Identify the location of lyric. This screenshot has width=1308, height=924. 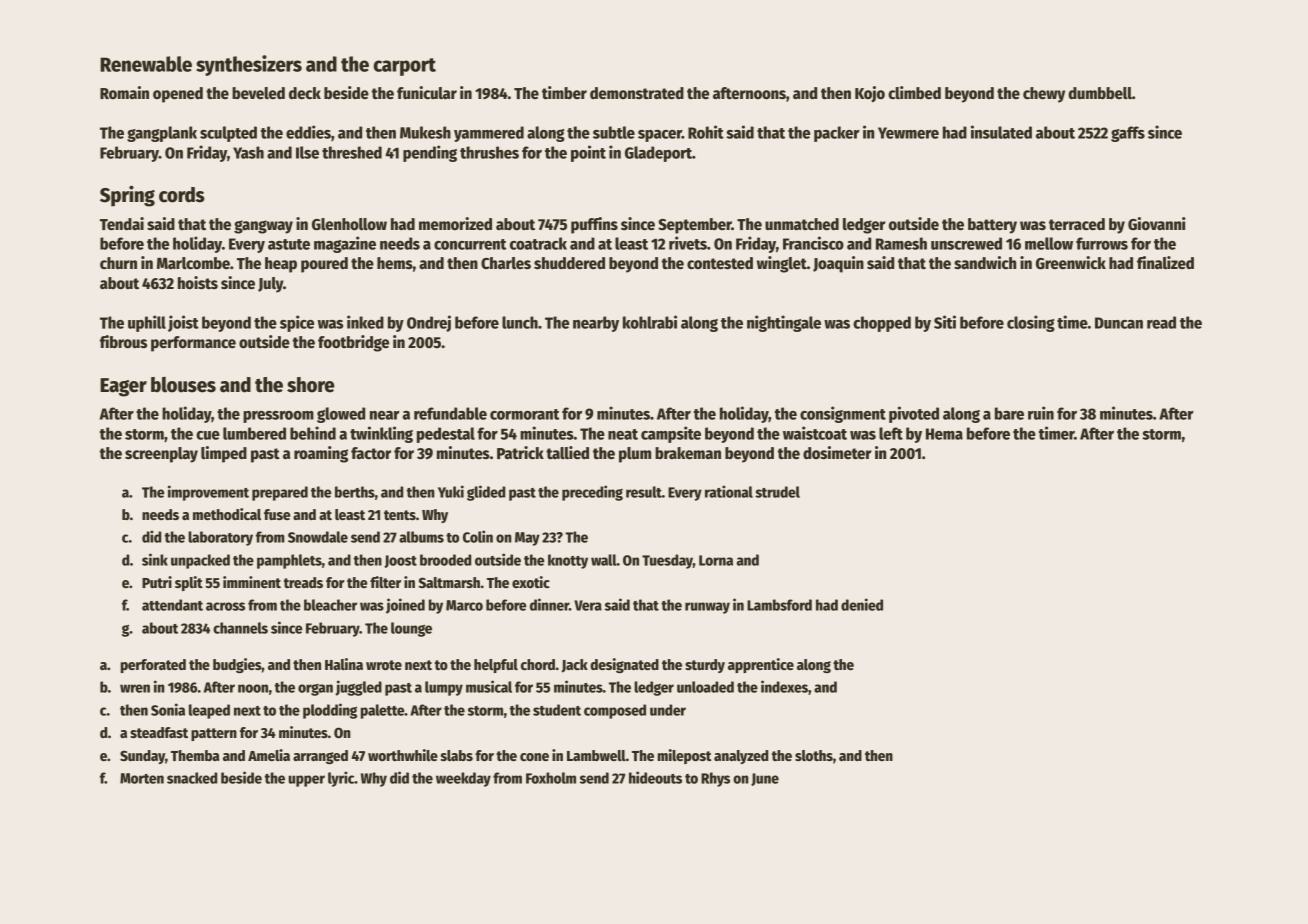
(341, 779).
